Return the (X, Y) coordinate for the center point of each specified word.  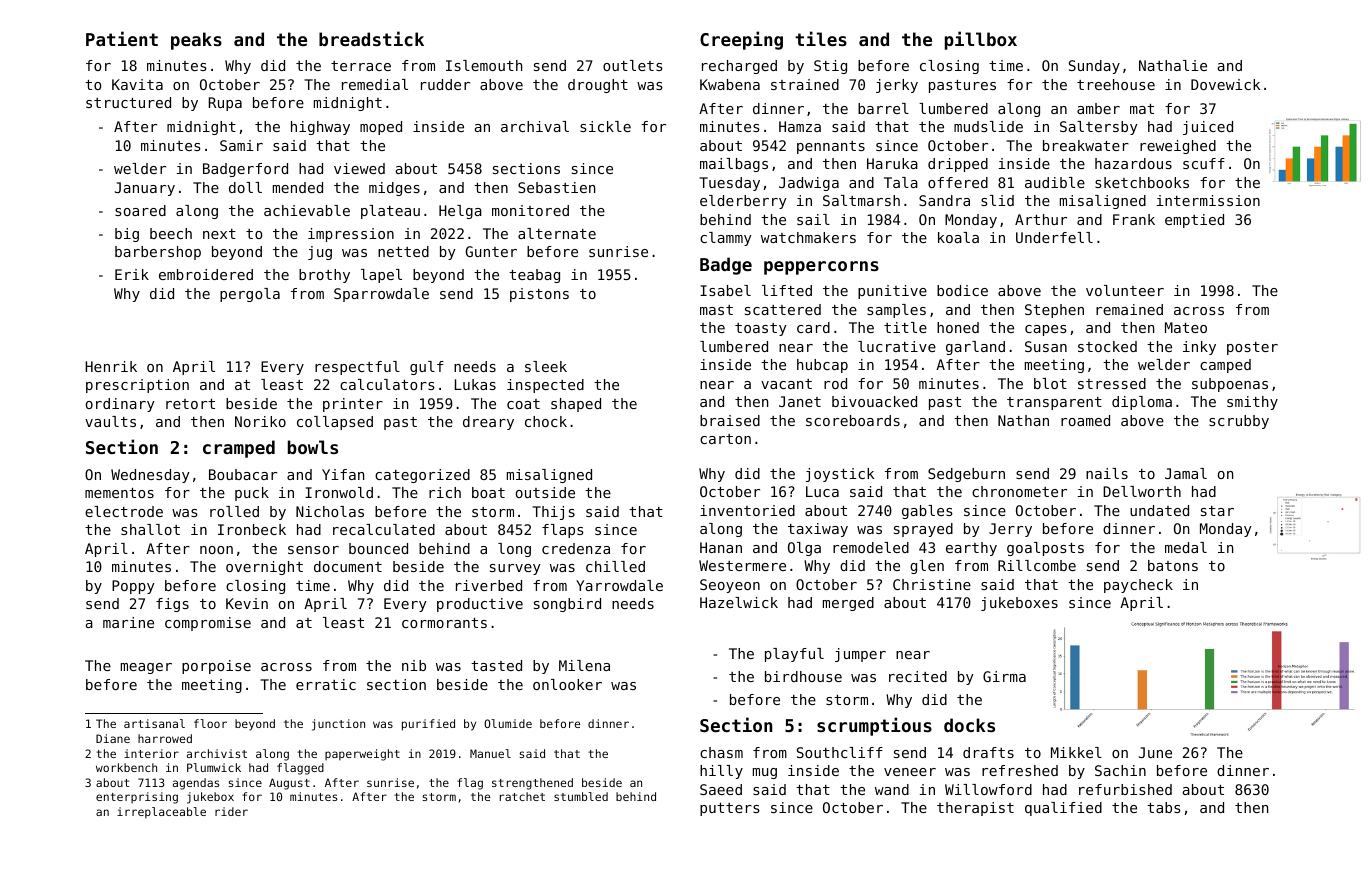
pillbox (981, 40)
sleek (546, 366)
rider (231, 811)
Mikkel (1076, 752)
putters (730, 809)
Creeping (741, 40)
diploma (1142, 403)
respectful (357, 368)
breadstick (371, 38)
